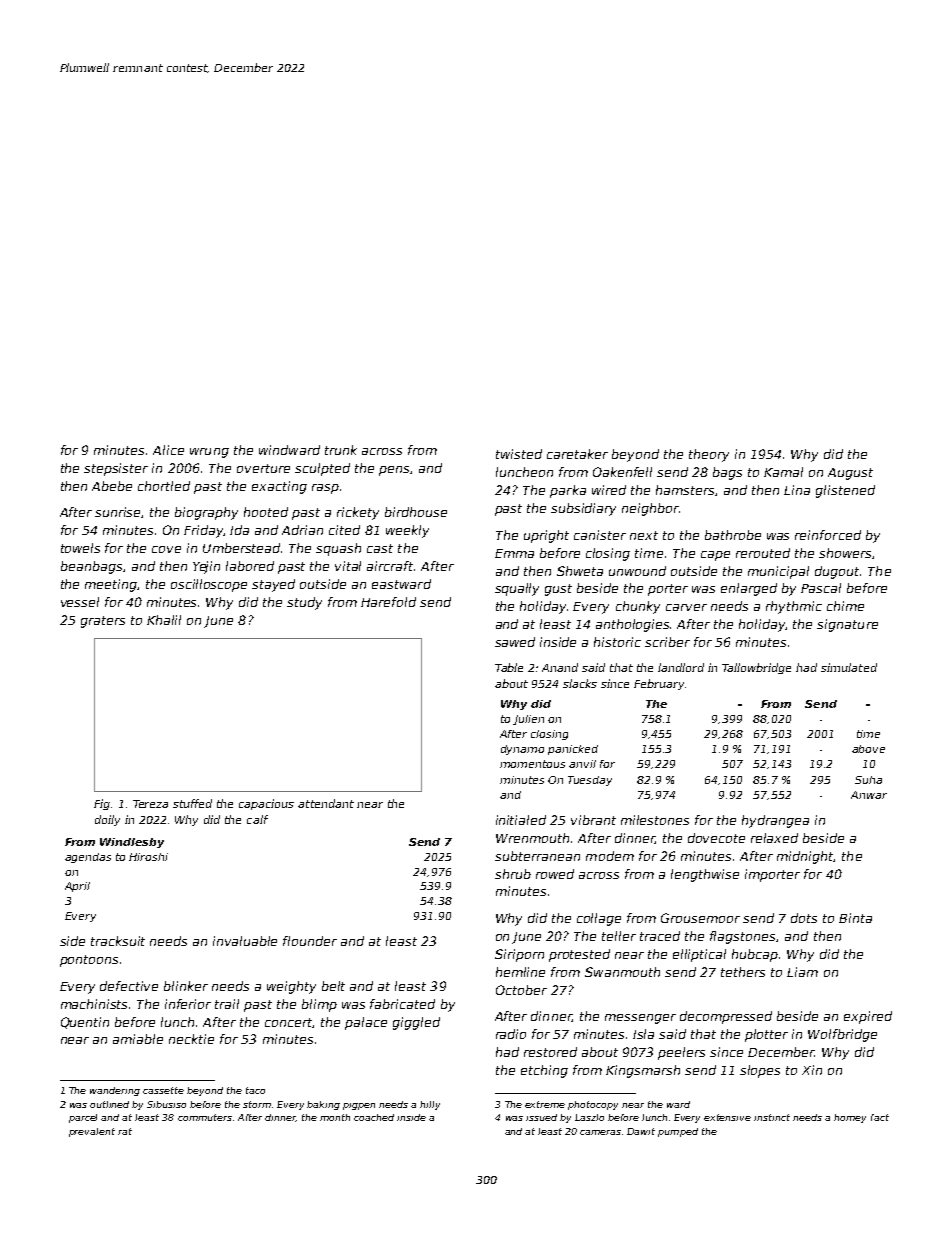 This screenshot has height=1233, width=952. What do you see at coordinates (394, 471) in the screenshot?
I see `pens` at bounding box center [394, 471].
